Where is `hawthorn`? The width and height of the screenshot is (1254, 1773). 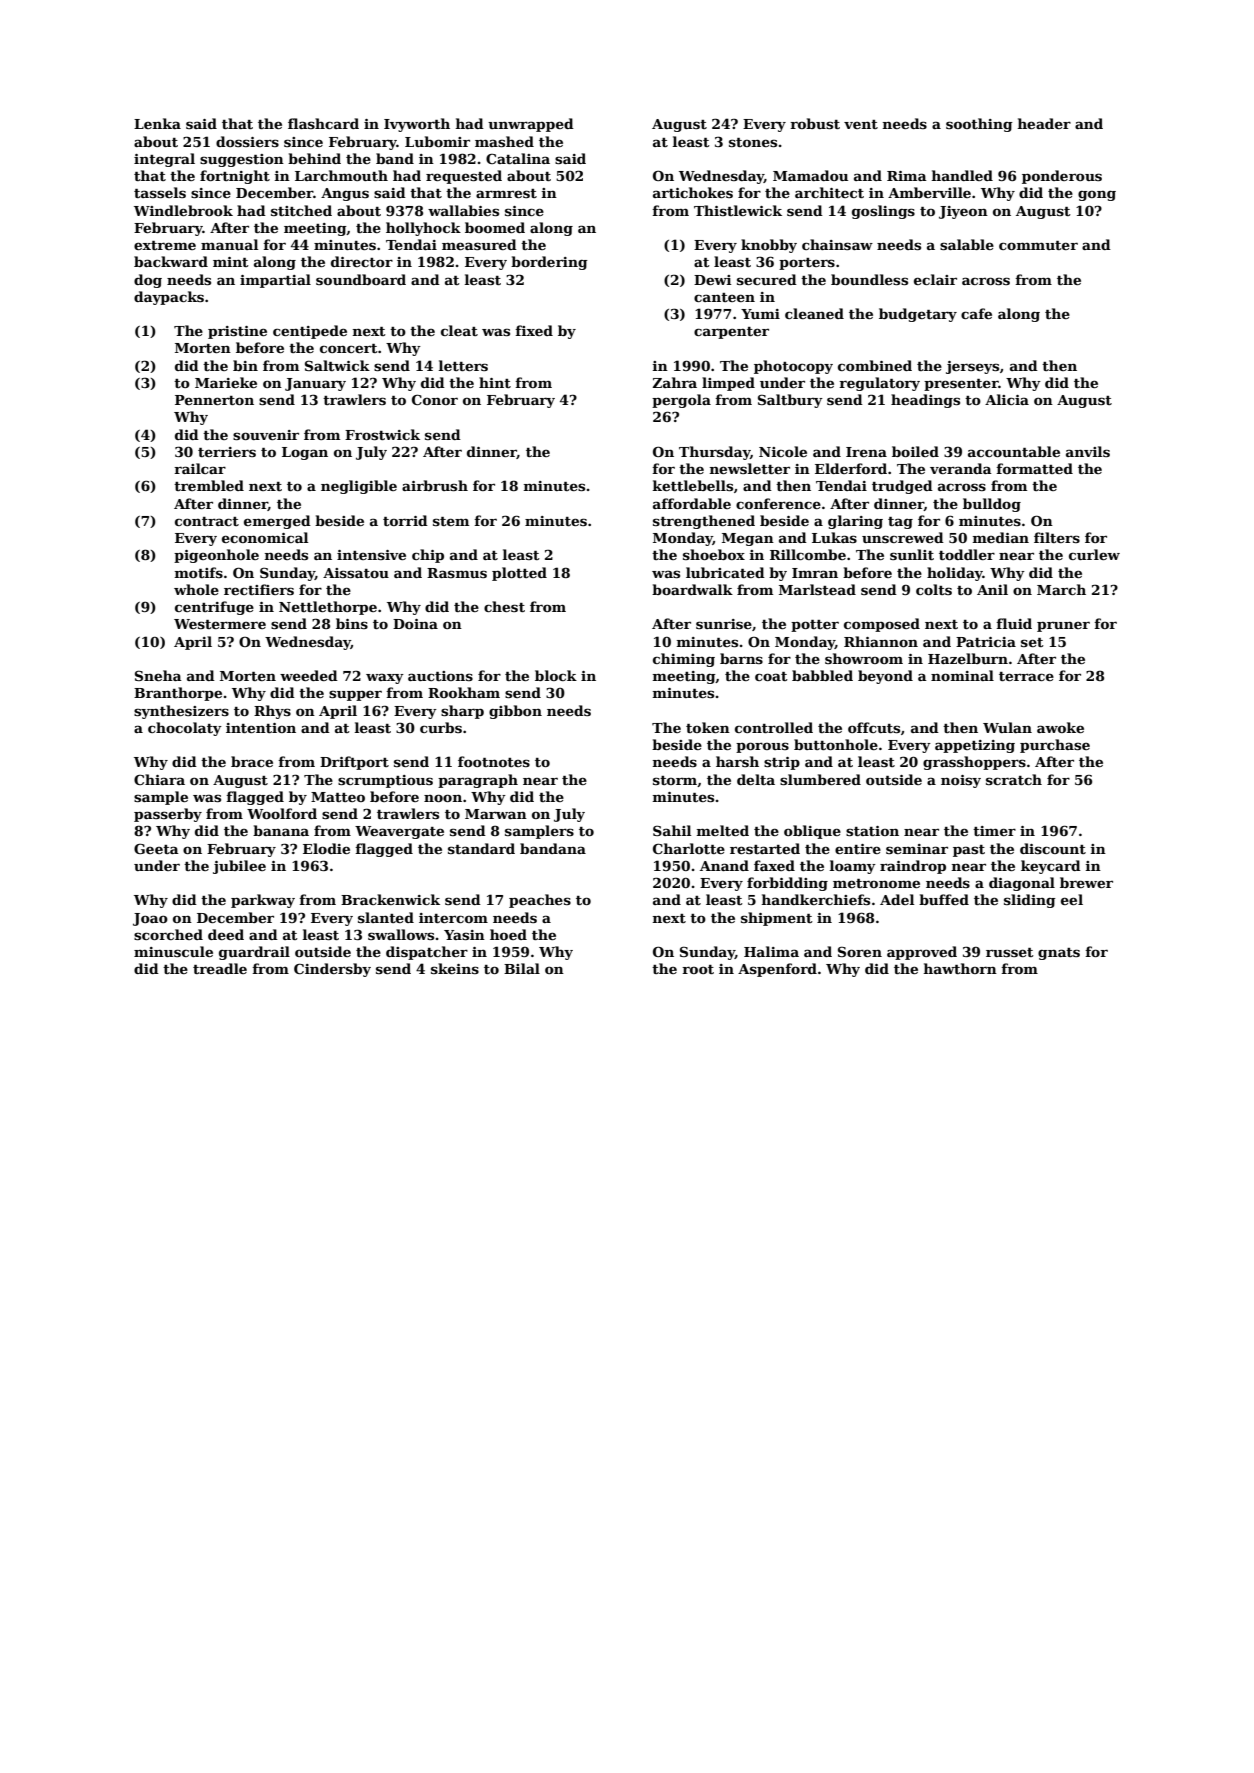 hawthorn is located at coordinates (960, 968).
